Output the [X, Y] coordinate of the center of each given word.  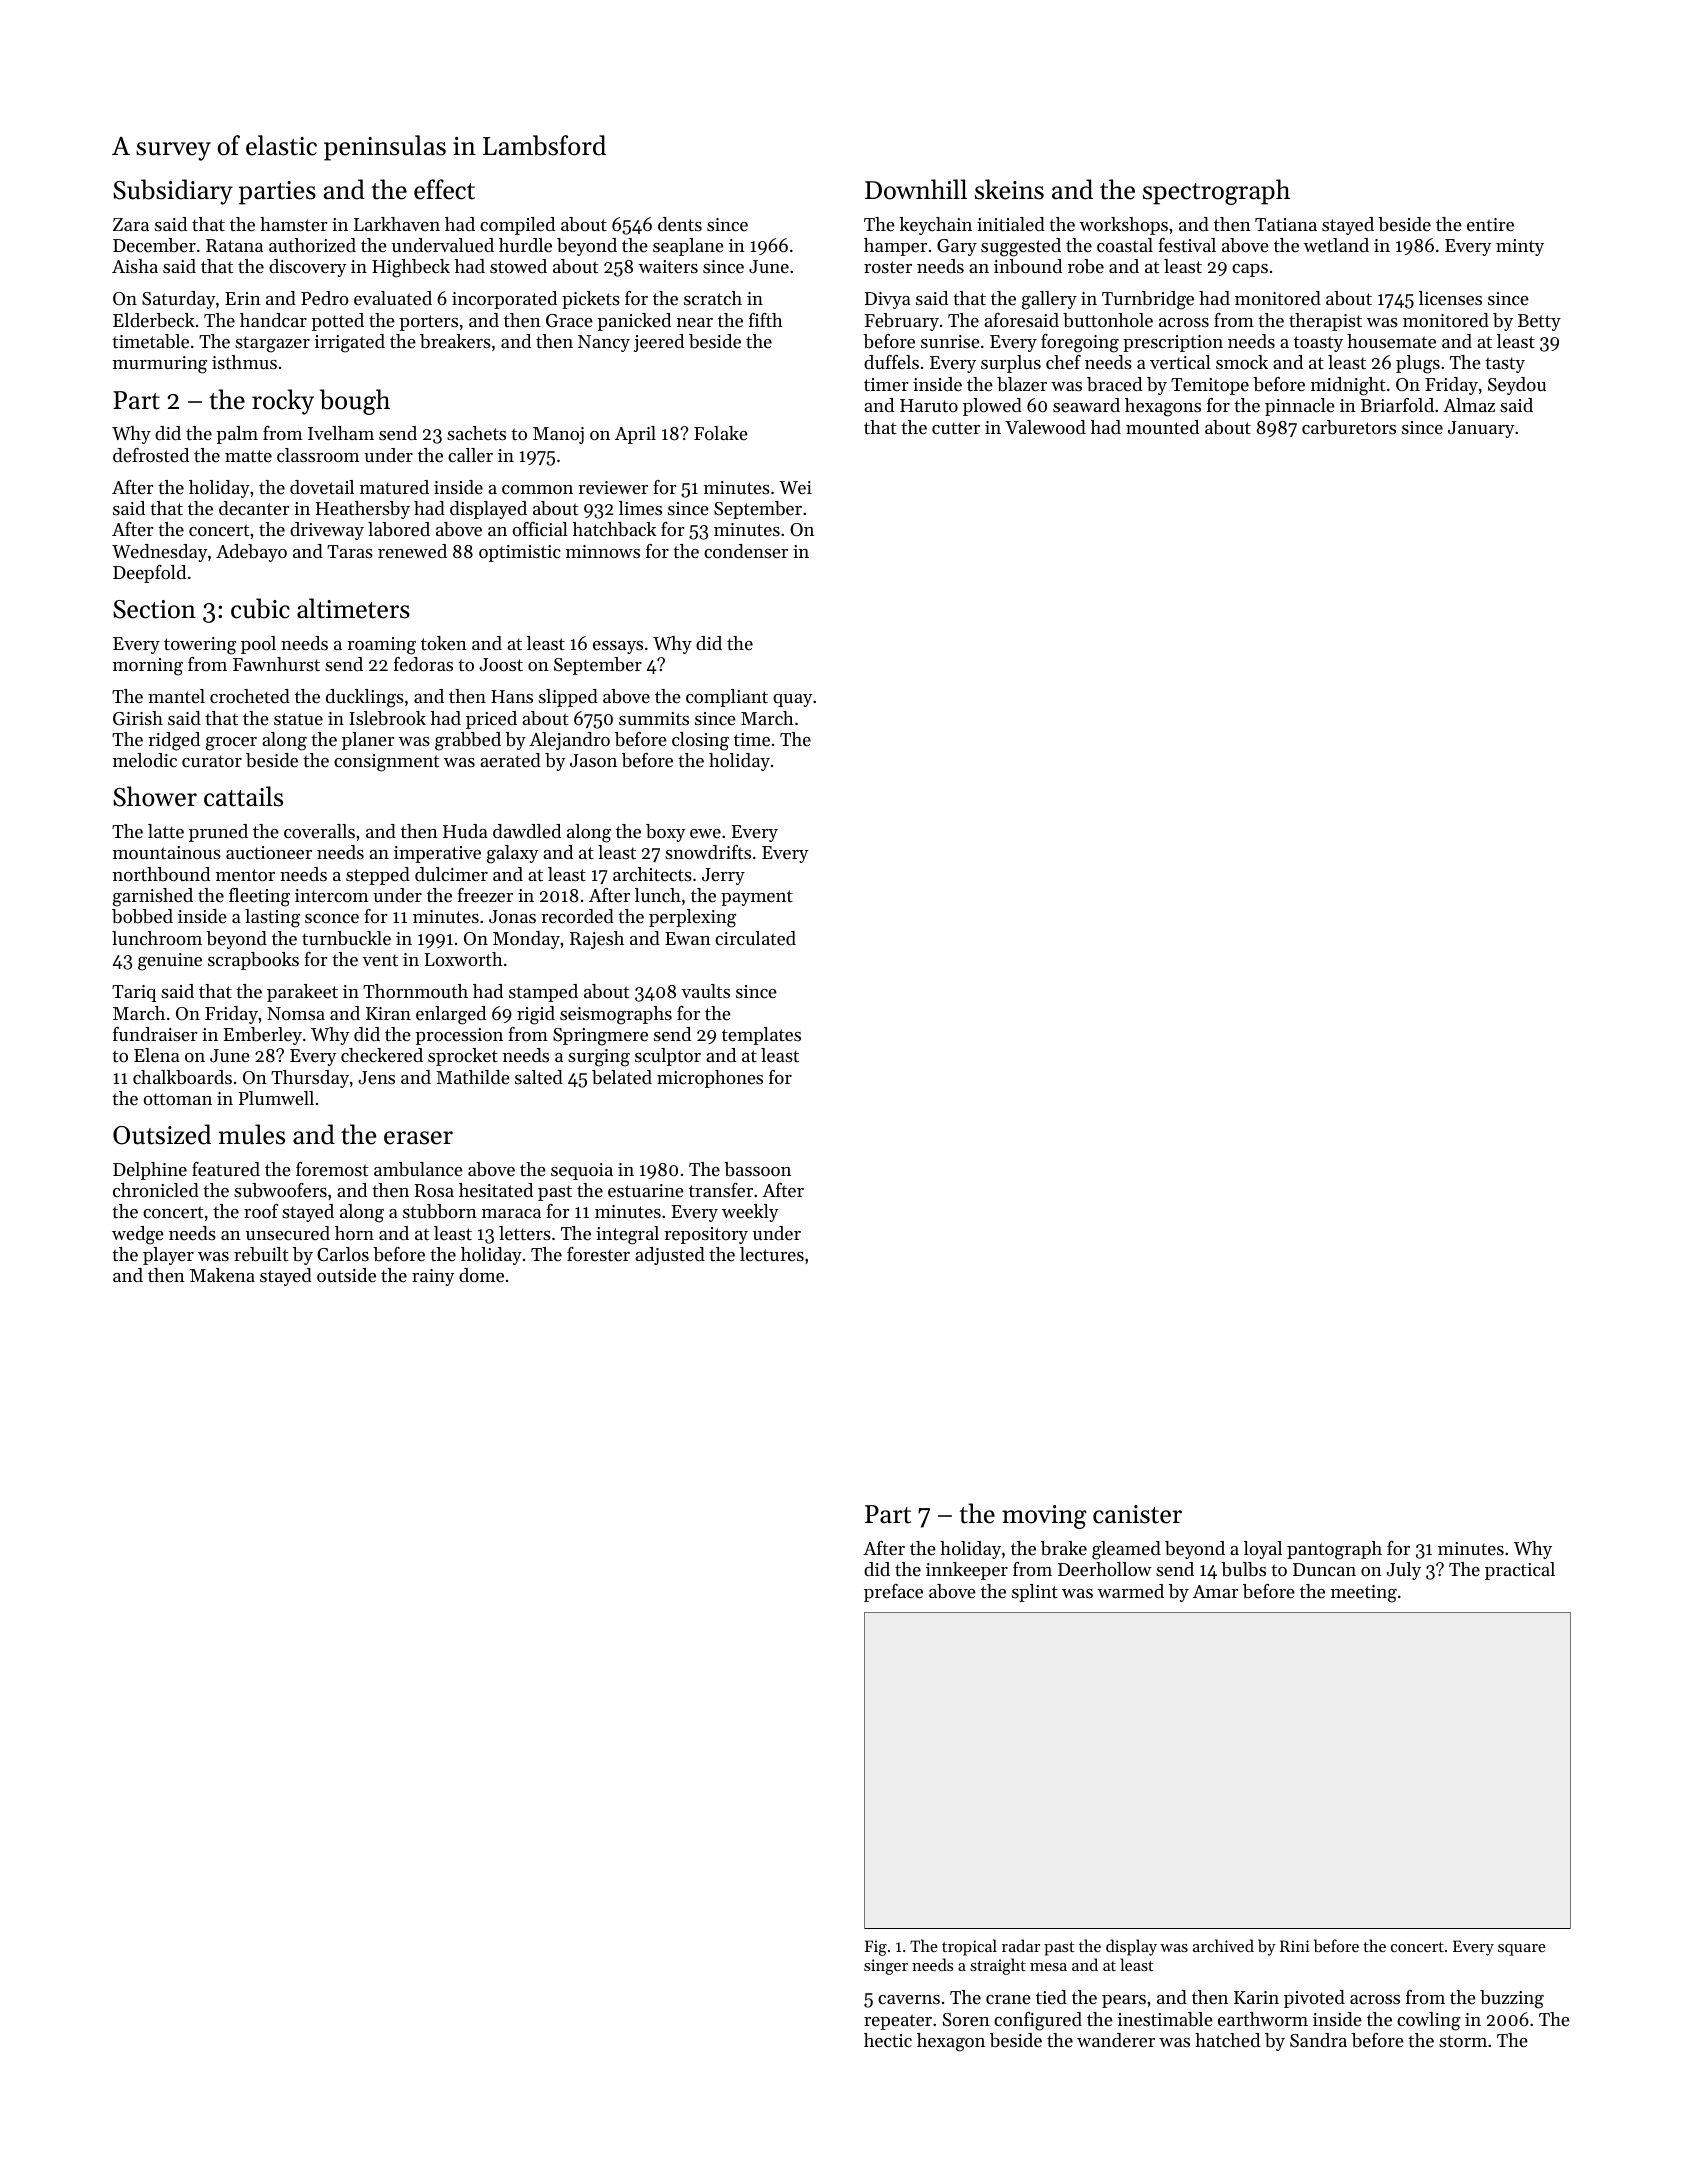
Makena [222, 1275]
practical [1520, 1571]
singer [886, 1967]
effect [444, 189]
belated [622, 1077]
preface [893, 1593]
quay [792, 700]
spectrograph [1216, 192]
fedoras [423, 664]
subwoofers [280, 1190]
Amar [1215, 1591]
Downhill [916, 189]
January [1481, 429]
